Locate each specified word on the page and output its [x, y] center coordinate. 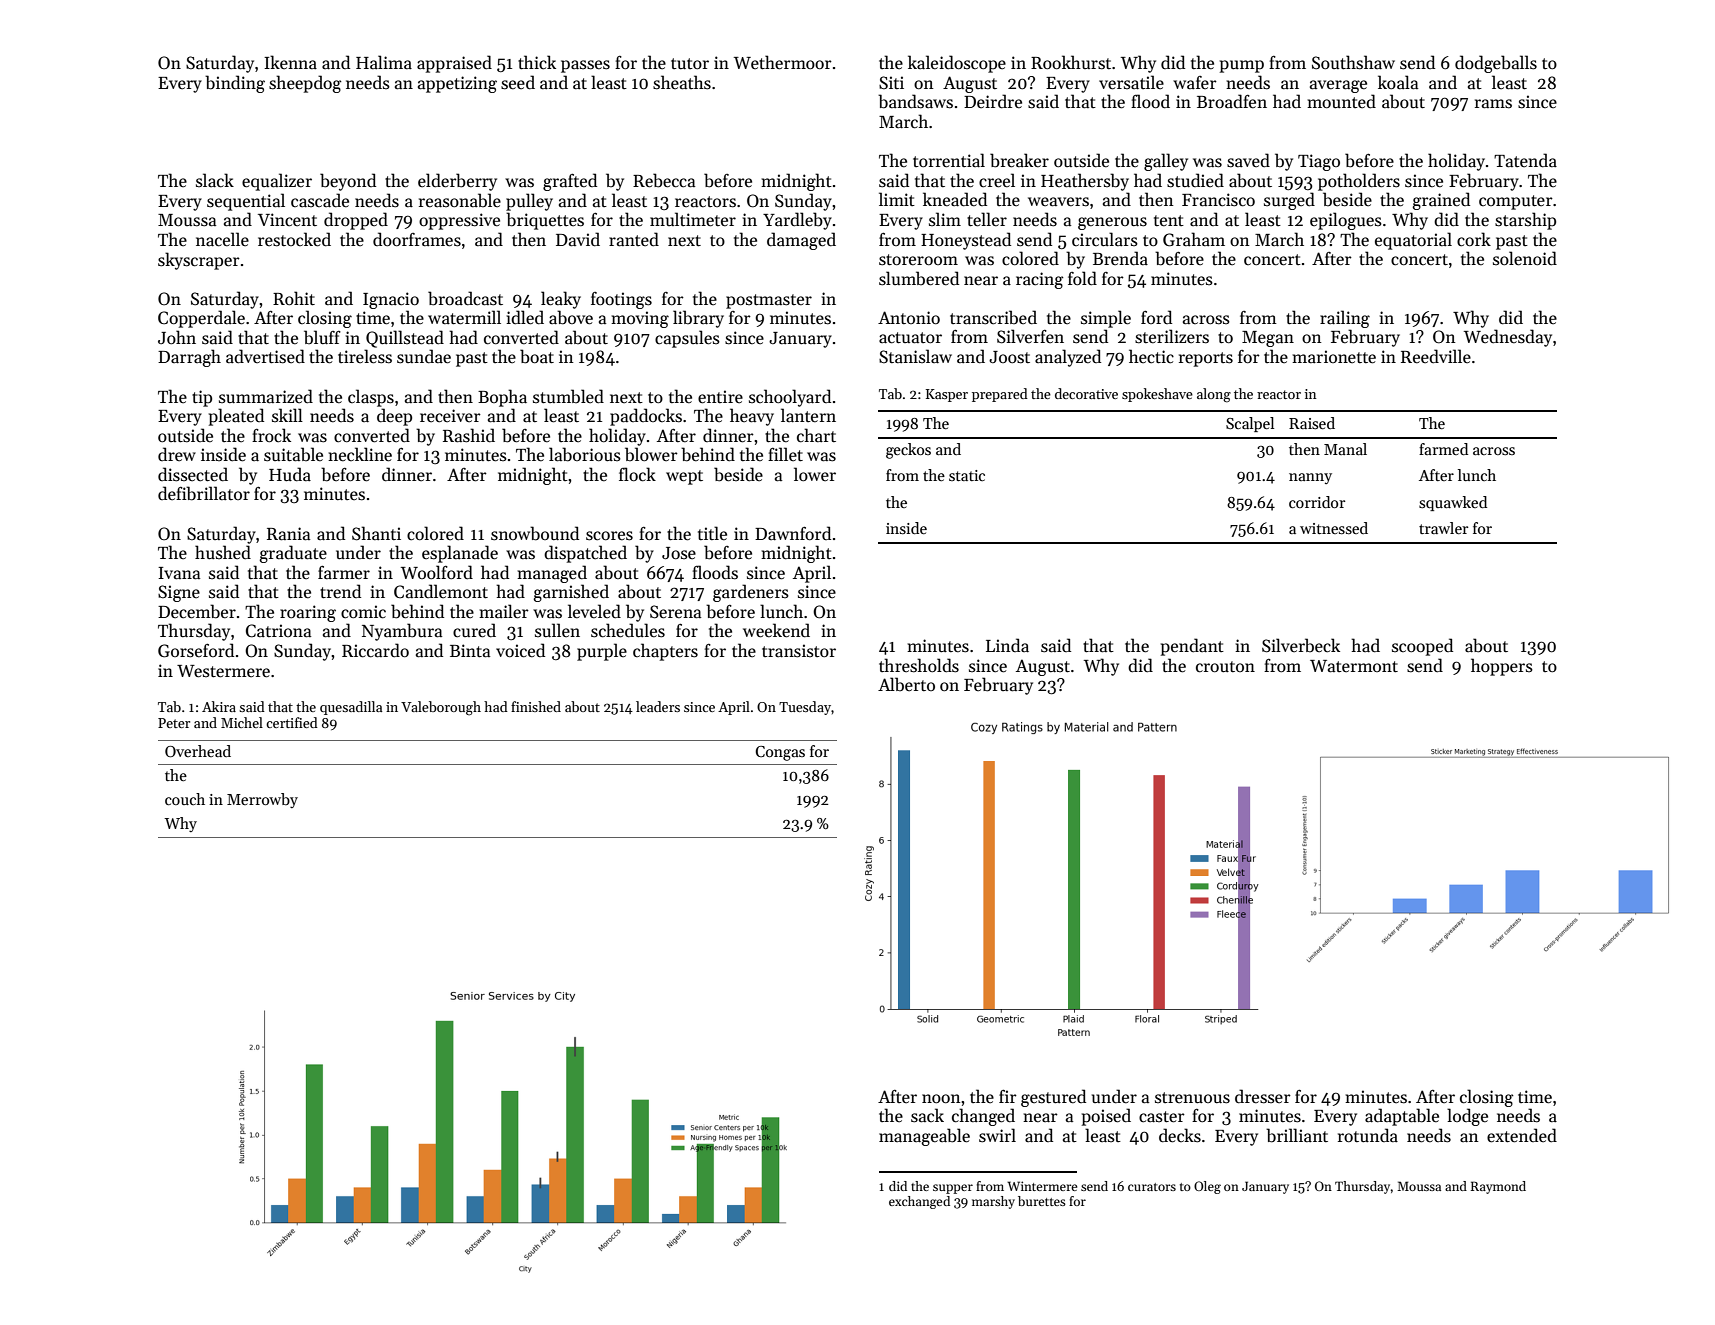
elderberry [457, 182]
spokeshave [1157, 395]
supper [953, 1189]
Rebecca [664, 180]
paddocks [646, 417]
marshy [993, 1202]
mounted [1341, 101]
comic [363, 612]
